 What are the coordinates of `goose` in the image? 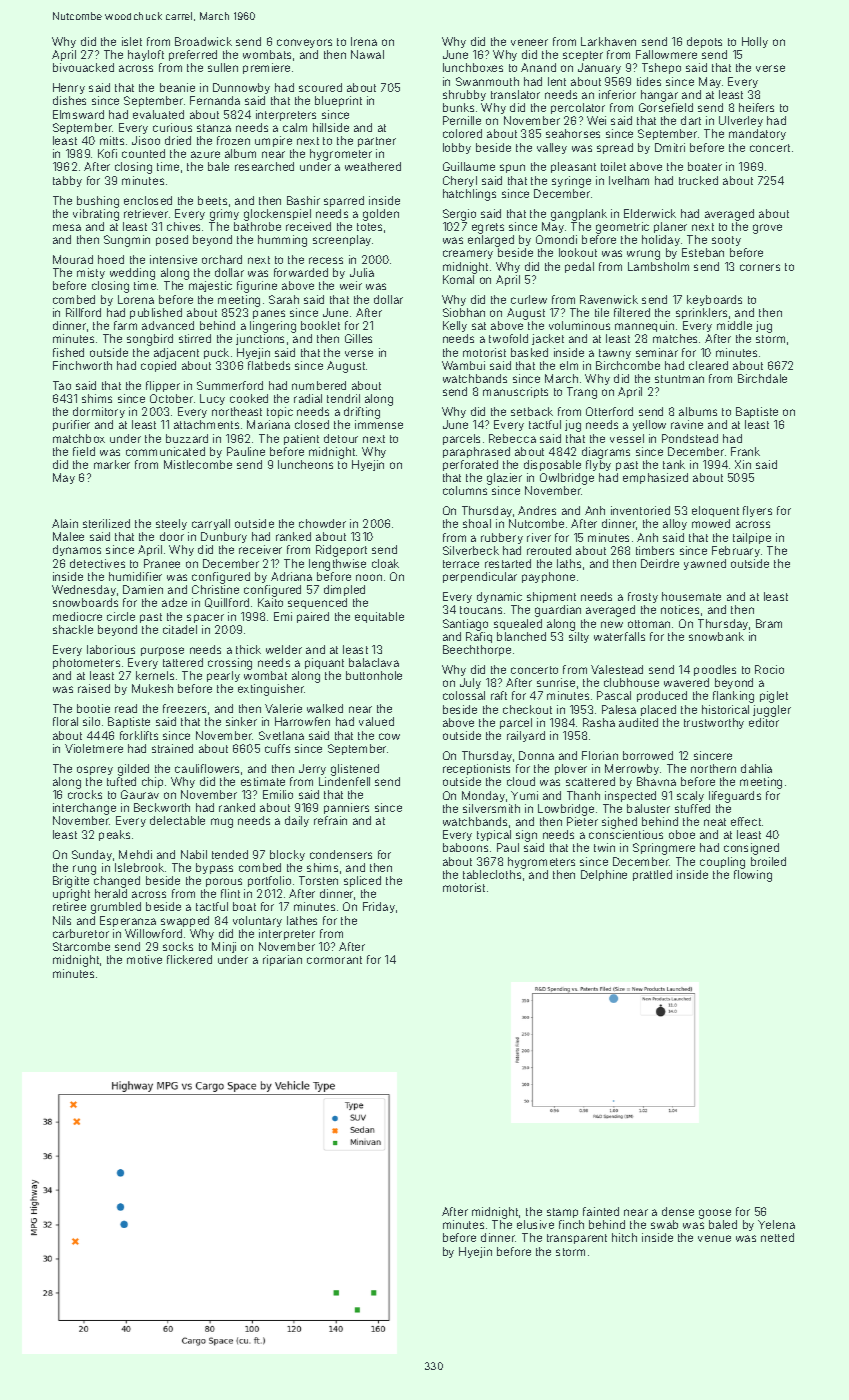 It's located at (715, 1214).
